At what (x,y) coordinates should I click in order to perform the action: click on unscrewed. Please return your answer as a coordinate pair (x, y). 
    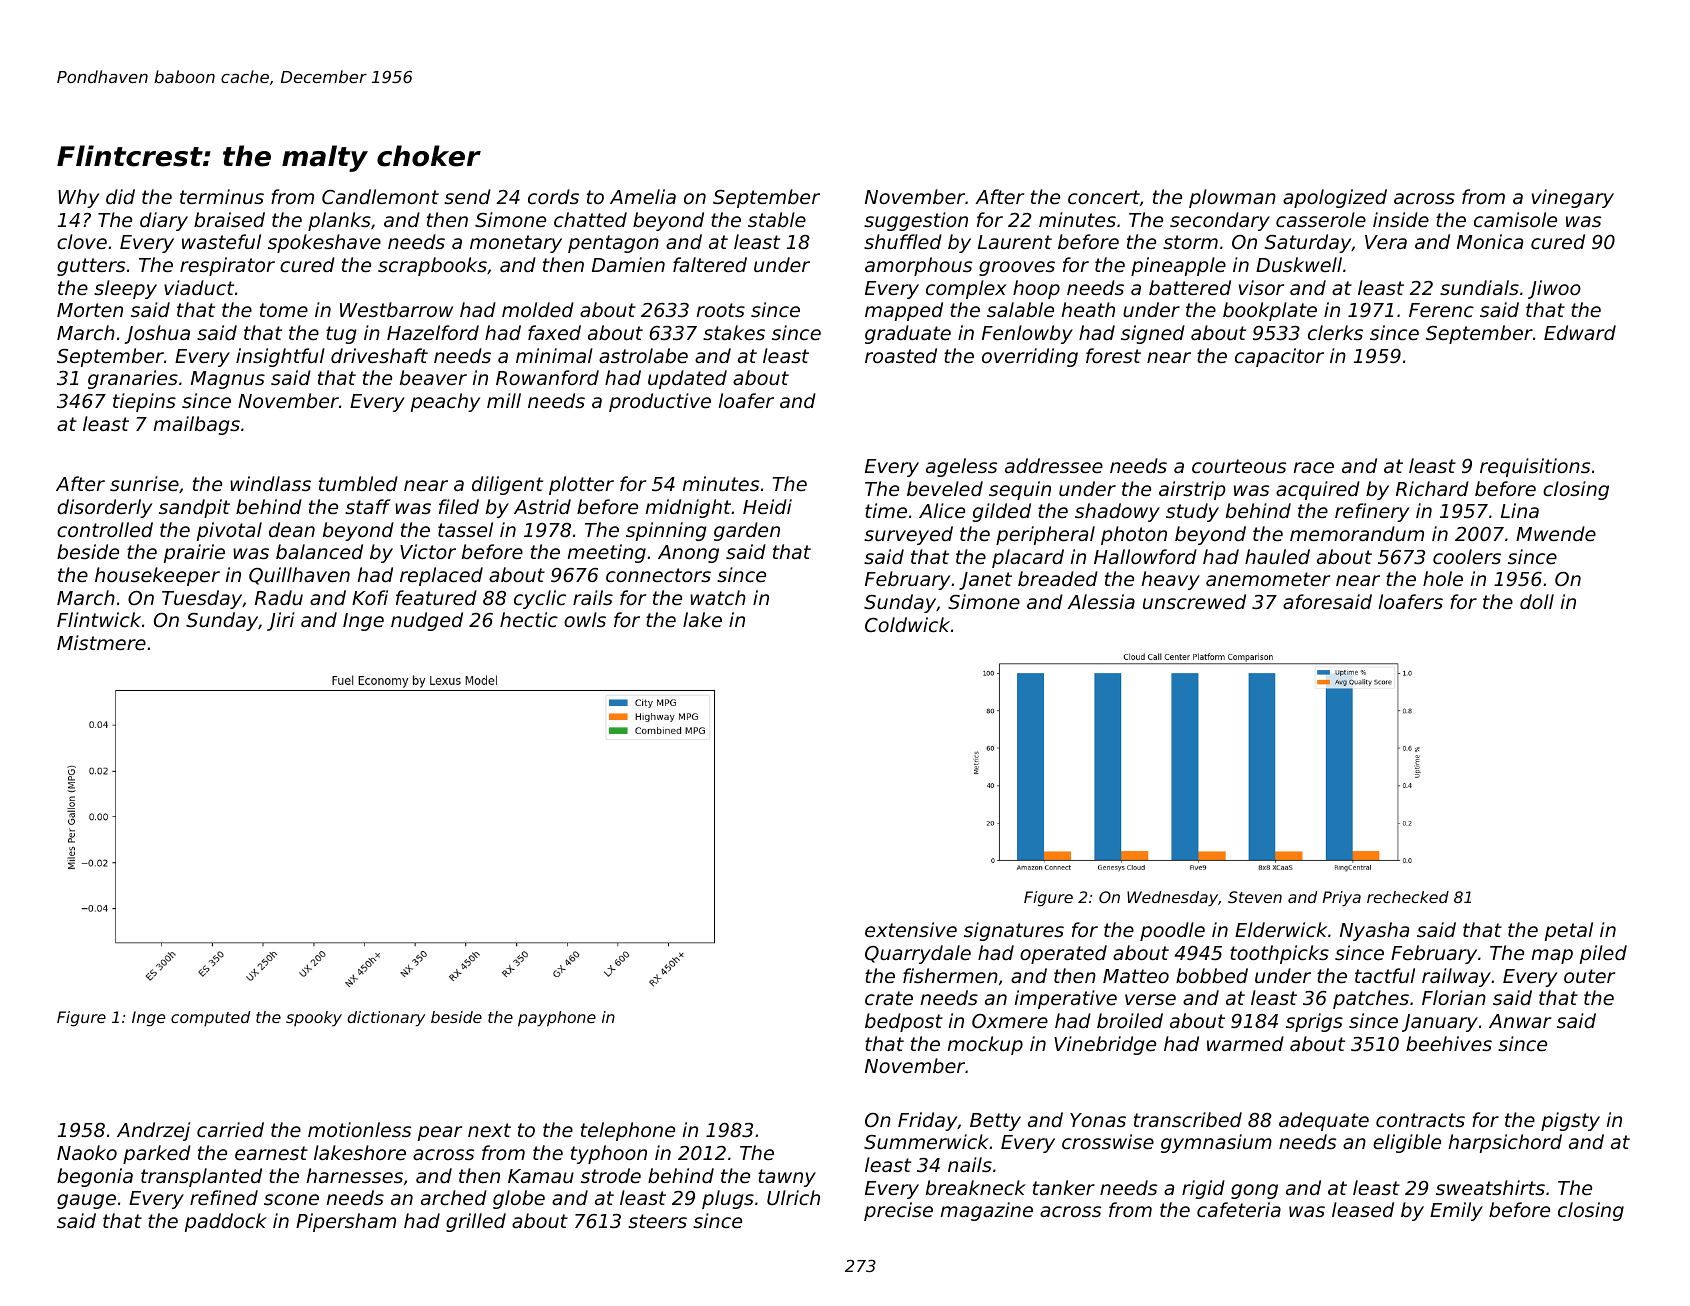
    Looking at the image, I should click on (1194, 601).
